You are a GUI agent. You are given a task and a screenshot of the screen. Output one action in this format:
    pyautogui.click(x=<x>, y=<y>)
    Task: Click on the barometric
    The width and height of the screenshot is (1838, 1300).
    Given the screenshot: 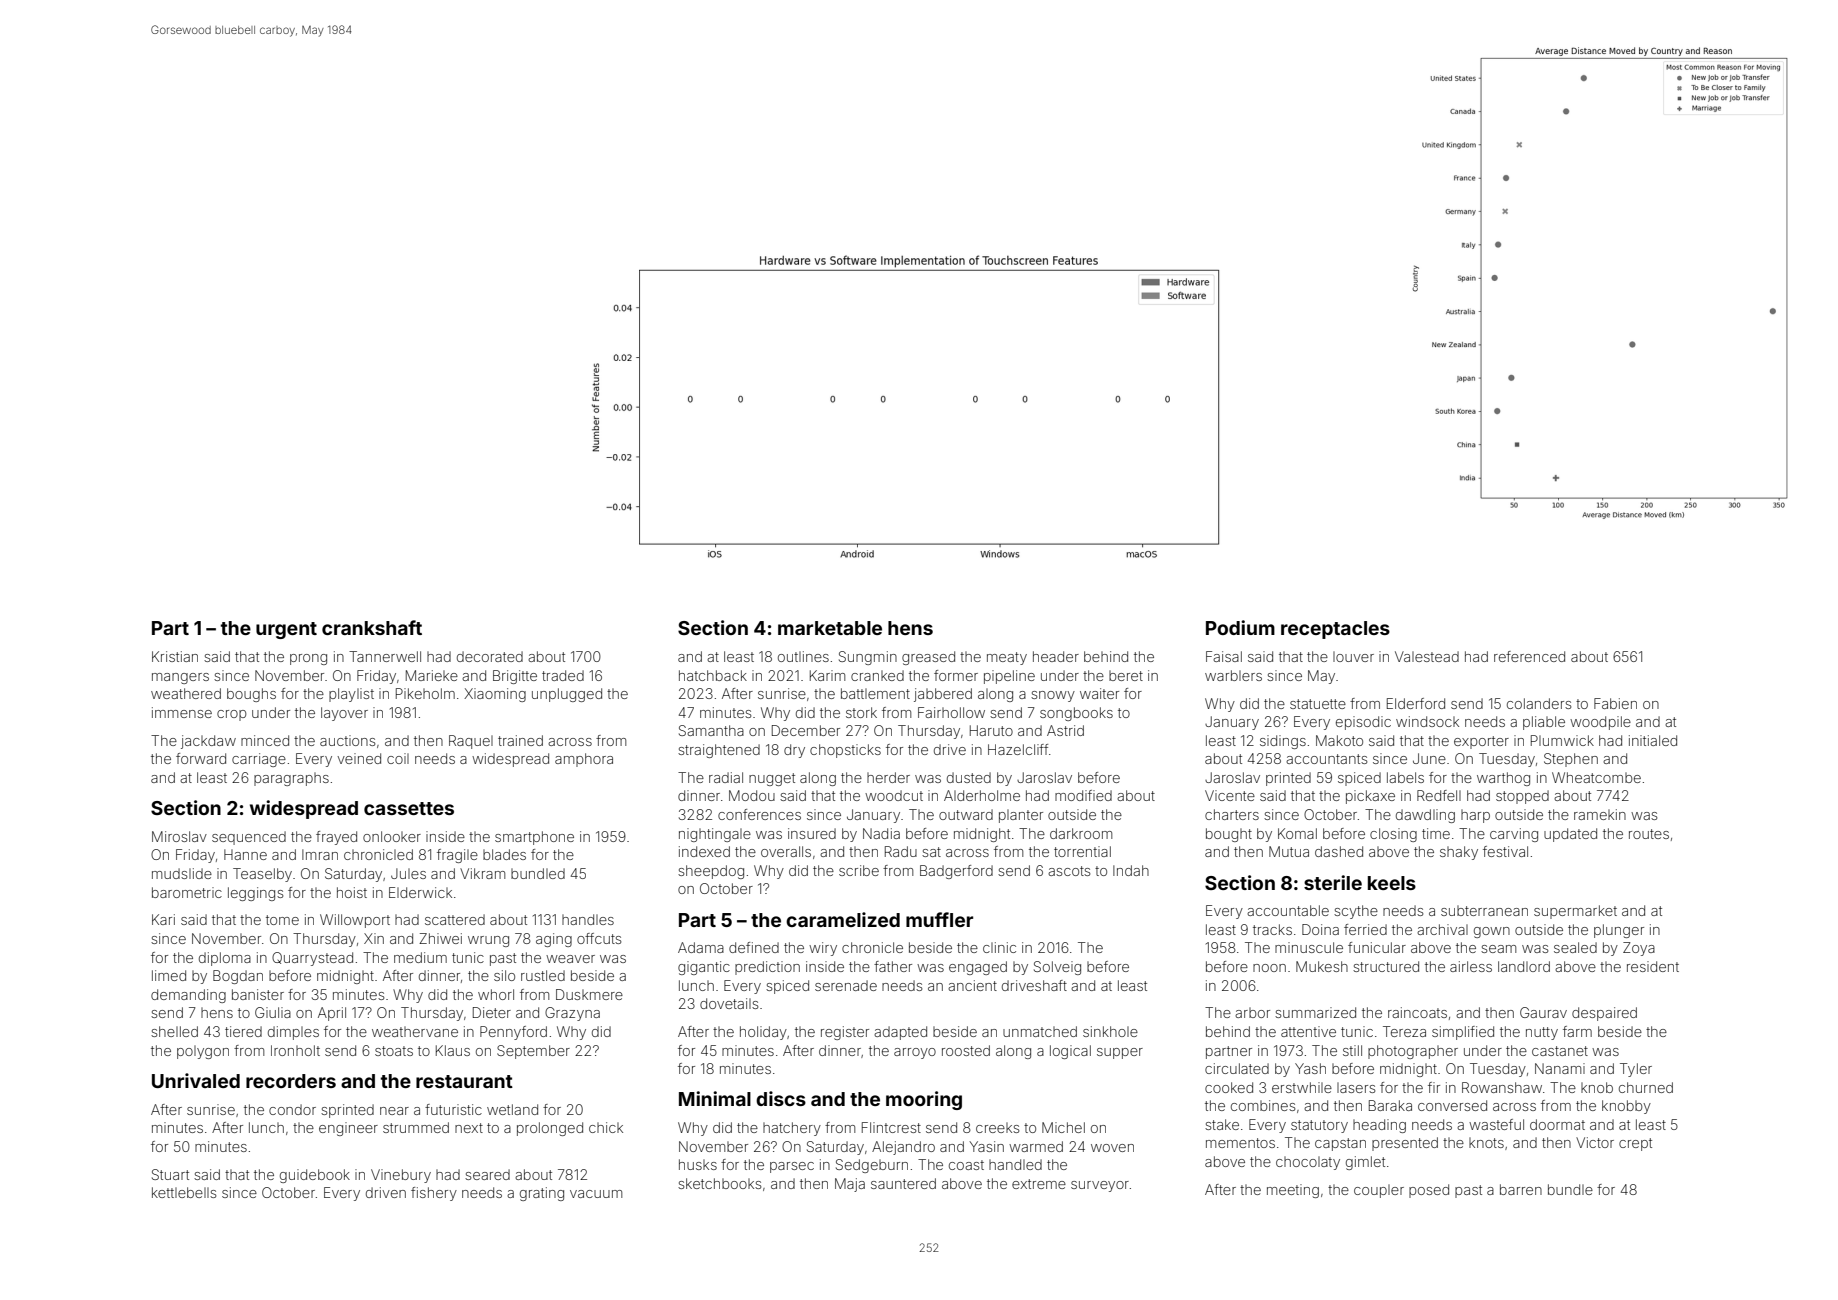 What is the action you would take?
    pyautogui.click(x=187, y=892)
